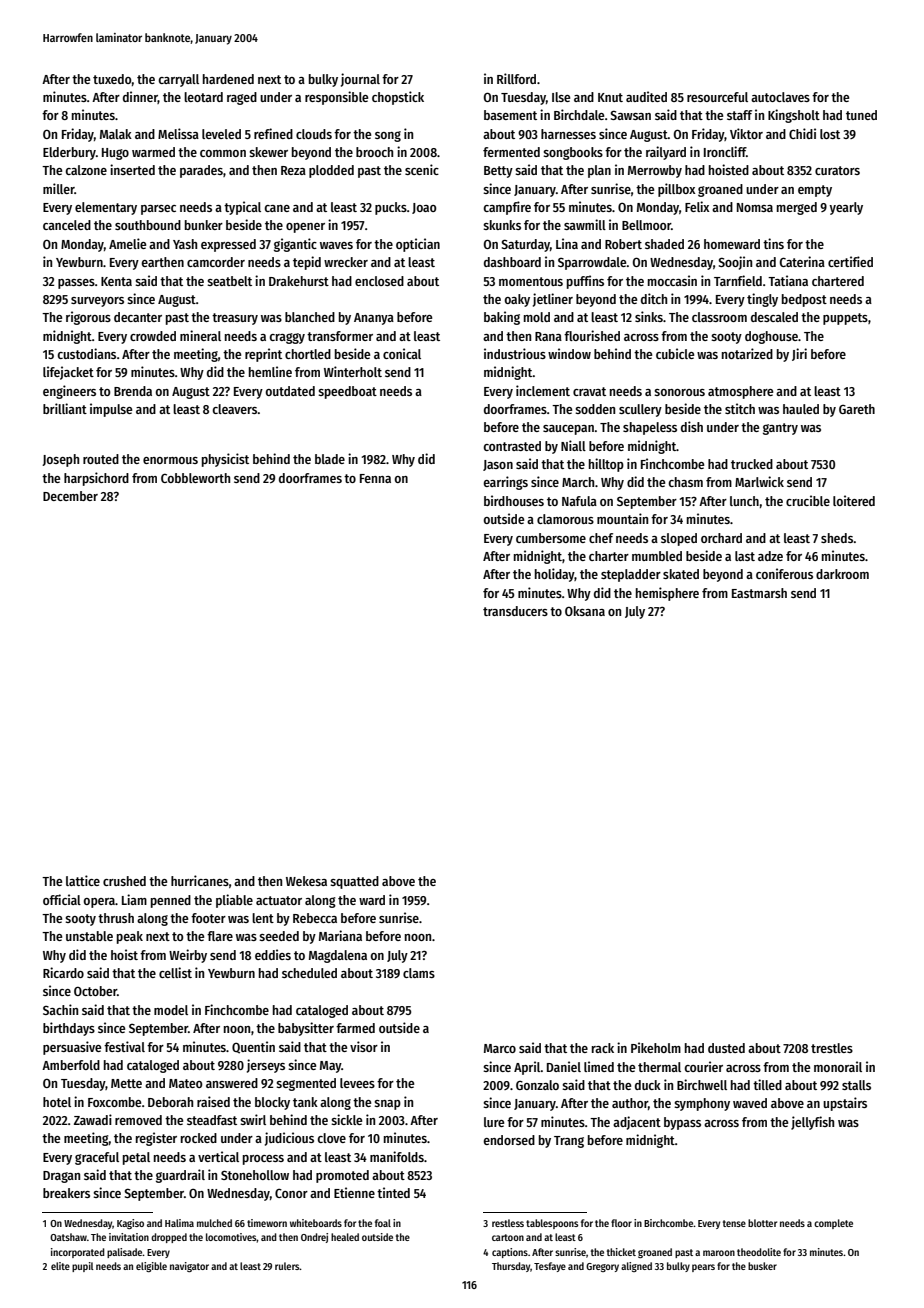 Image resolution: width=924 pixels, height=1308 pixels. Describe the element at coordinates (516, 78) in the screenshot. I see `Rillford` at that location.
